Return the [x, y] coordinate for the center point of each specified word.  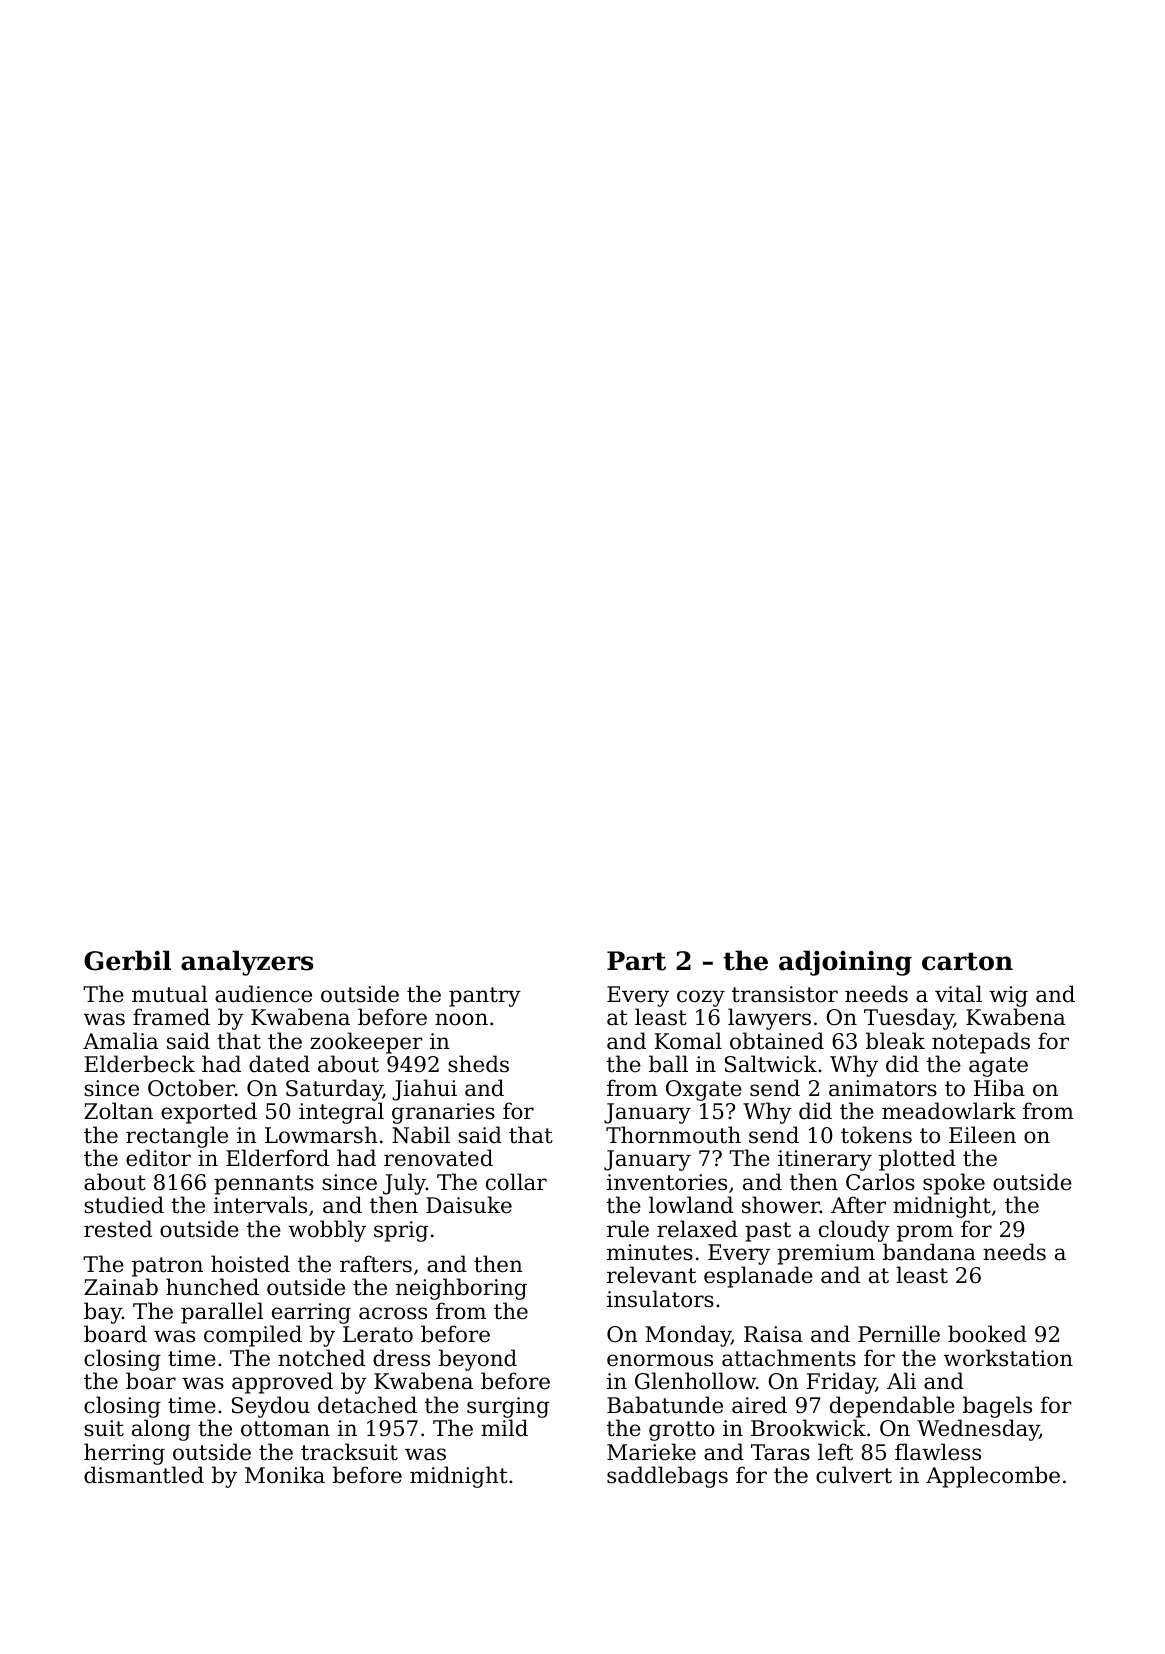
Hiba [999, 1088]
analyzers [247, 963]
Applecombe [993, 1477]
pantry [485, 997]
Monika [285, 1475]
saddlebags [667, 1477]
